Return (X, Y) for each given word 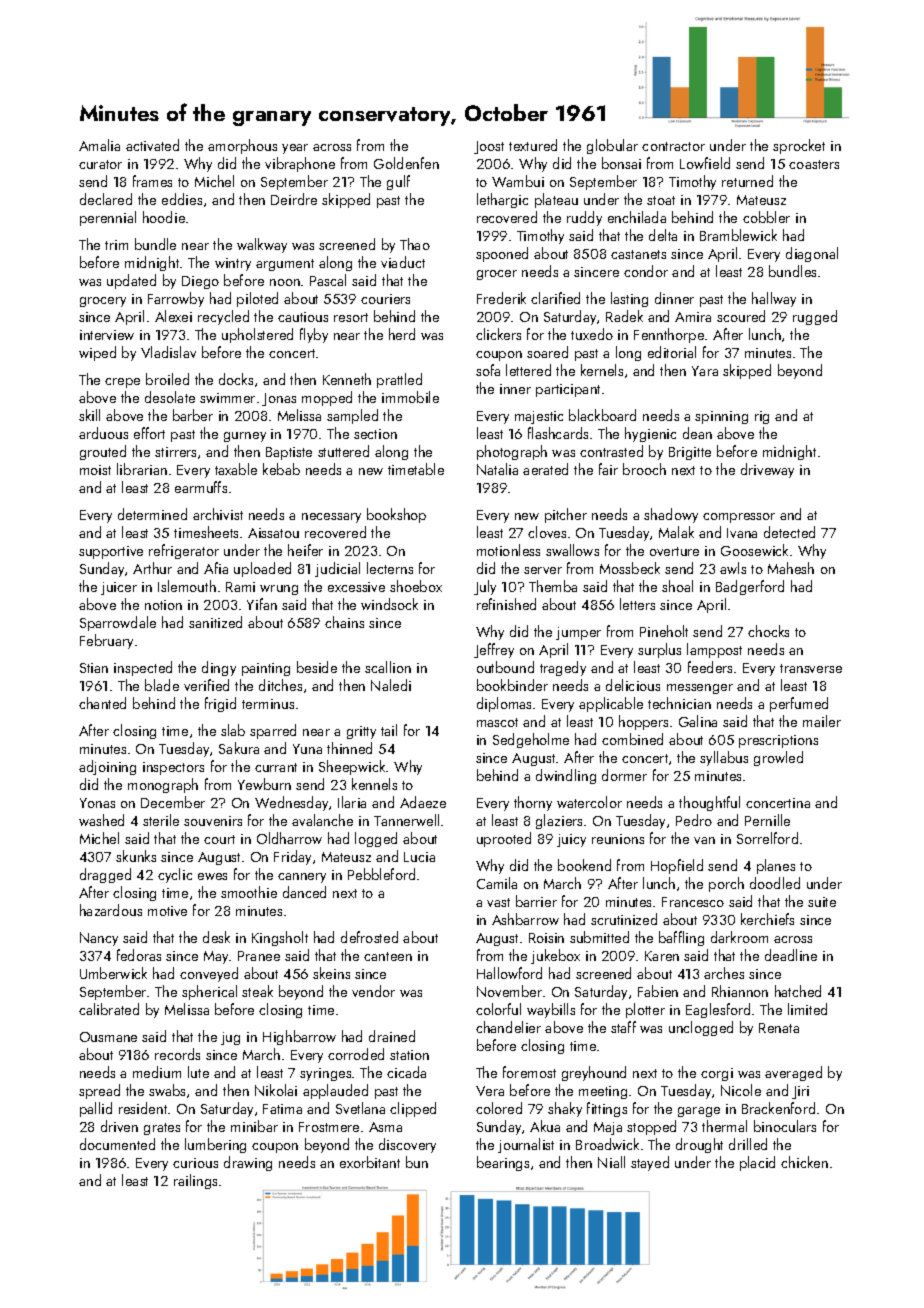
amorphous (242, 146)
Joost (489, 147)
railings (195, 1181)
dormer (624, 775)
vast (498, 902)
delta (663, 235)
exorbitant (370, 1162)
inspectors (173, 768)
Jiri (800, 1092)
